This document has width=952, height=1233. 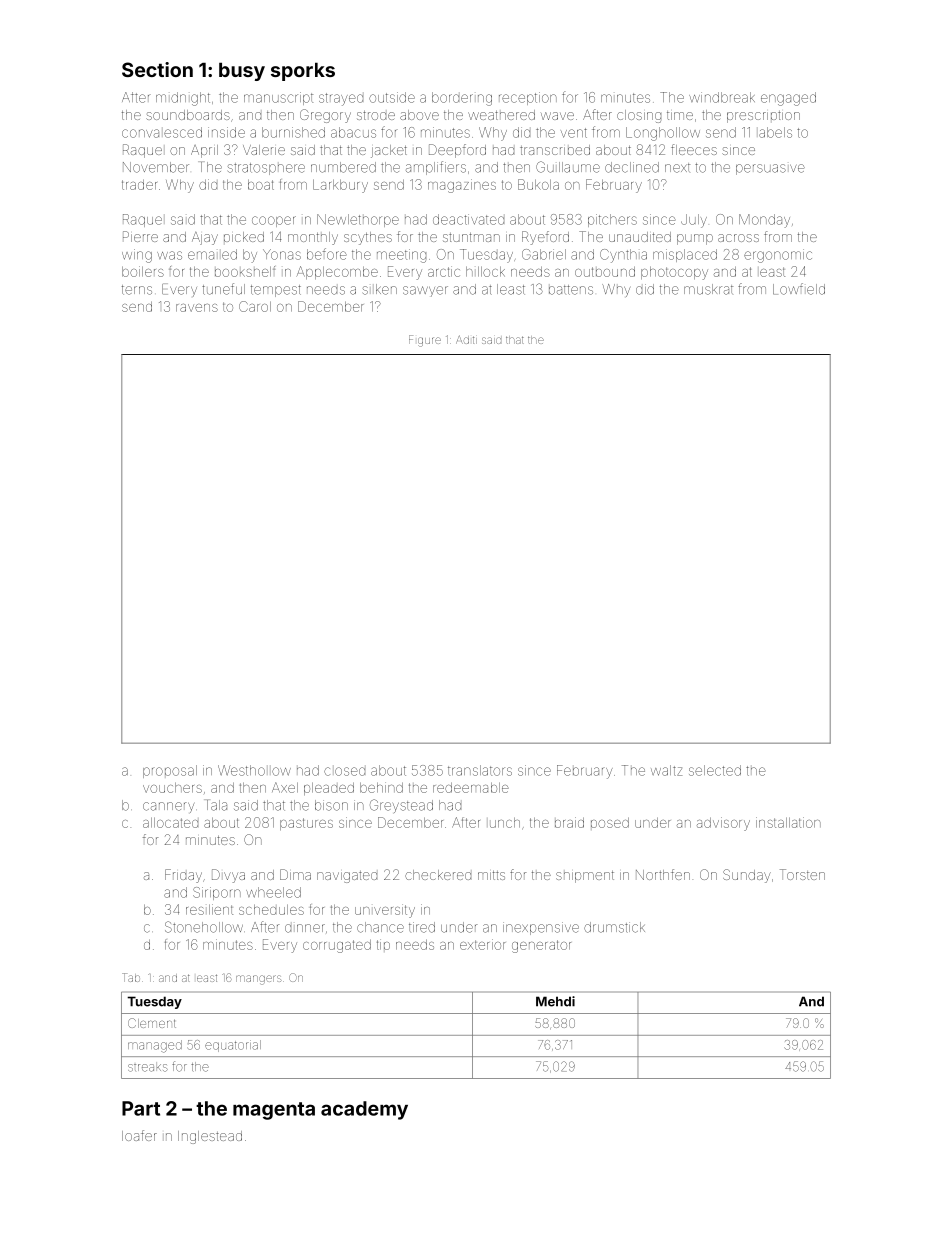 I want to click on academy, so click(x=364, y=1110).
